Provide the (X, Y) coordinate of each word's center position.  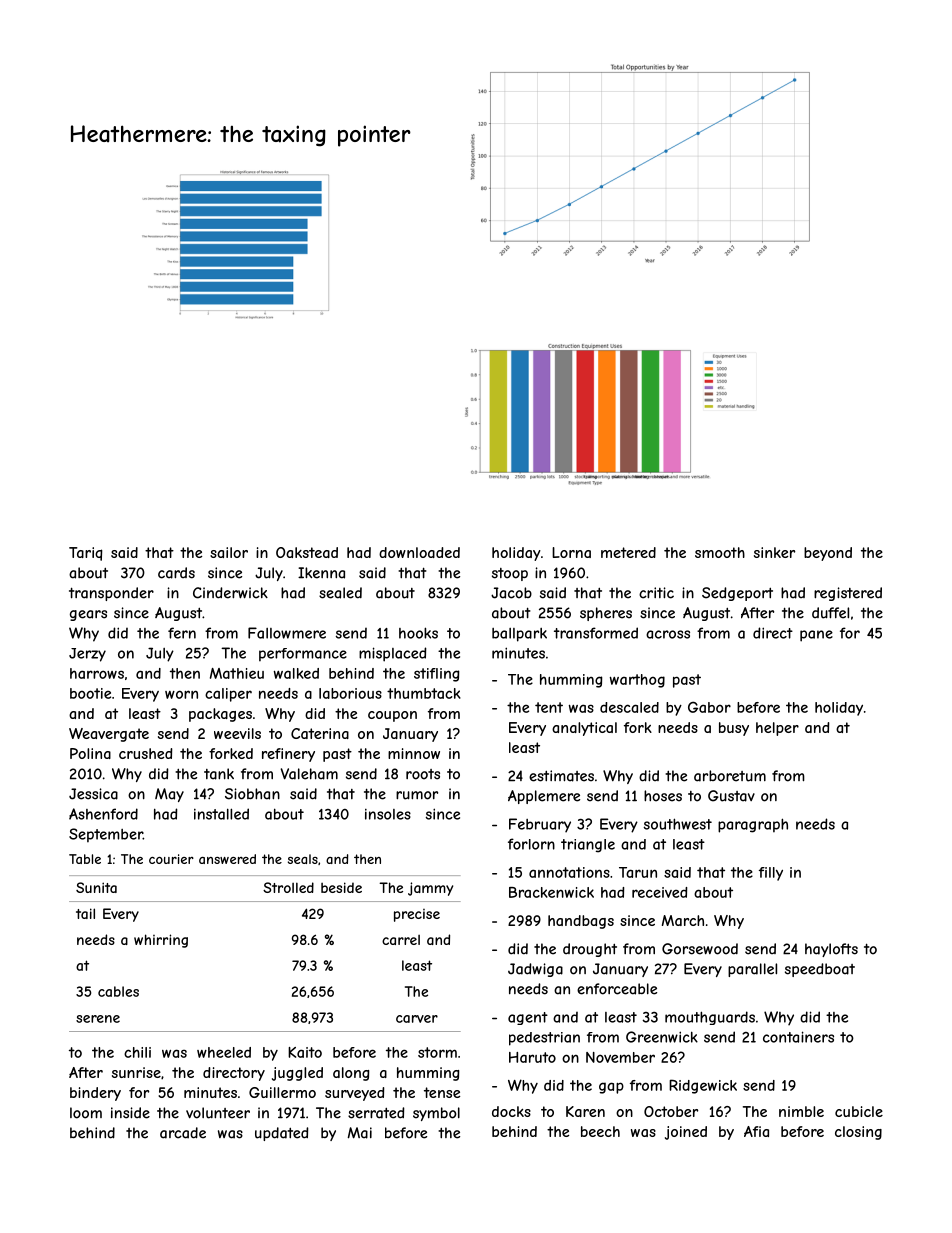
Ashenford (103, 814)
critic (656, 593)
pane (816, 636)
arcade (183, 1133)
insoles (388, 814)
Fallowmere (287, 633)
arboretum (730, 776)
